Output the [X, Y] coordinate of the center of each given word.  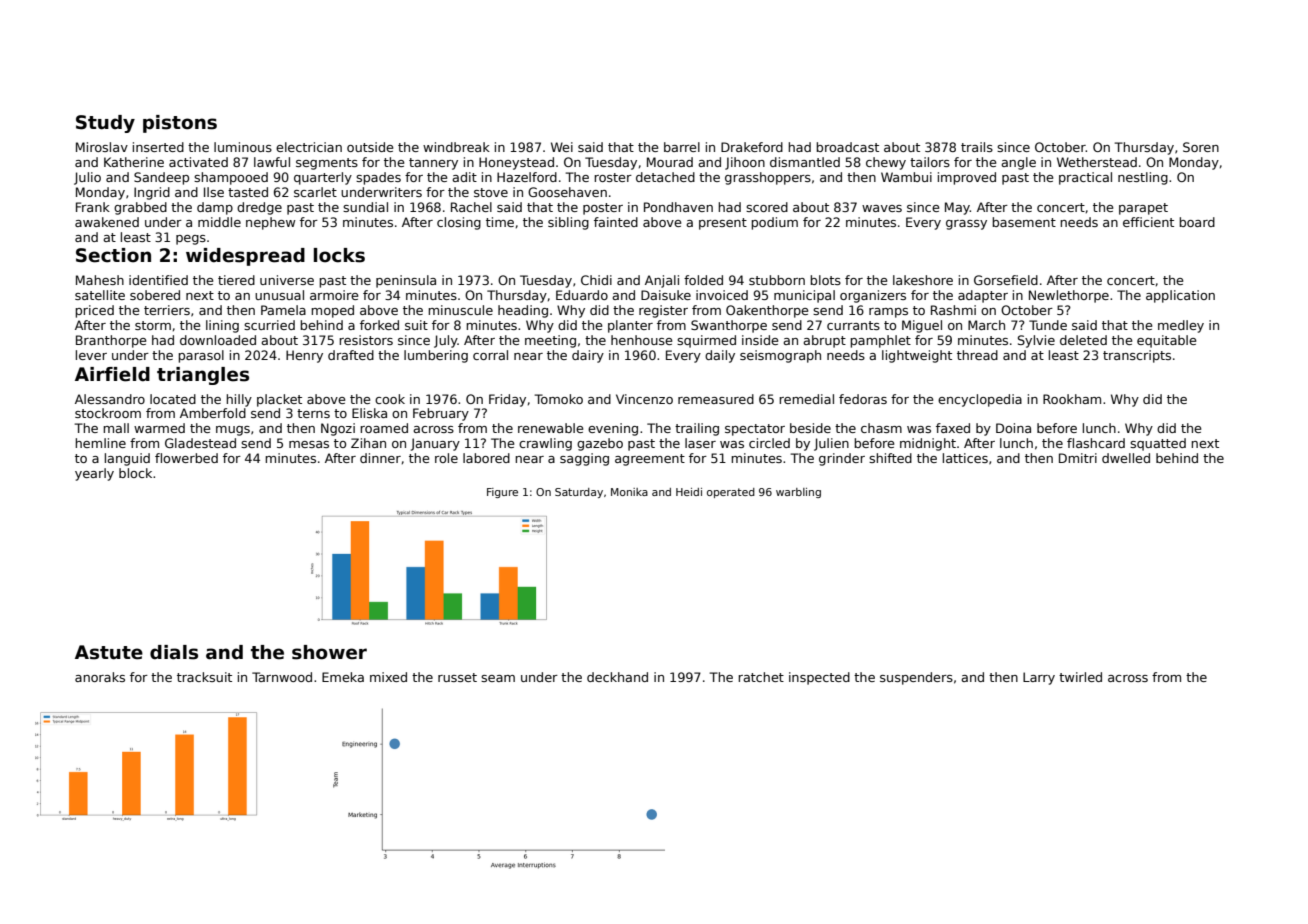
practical [1085, 178]
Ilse [214, 192]
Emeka [343, 677]
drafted [351, 355]
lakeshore [923, 280]
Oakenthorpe [767, 311]
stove [491, 192]
